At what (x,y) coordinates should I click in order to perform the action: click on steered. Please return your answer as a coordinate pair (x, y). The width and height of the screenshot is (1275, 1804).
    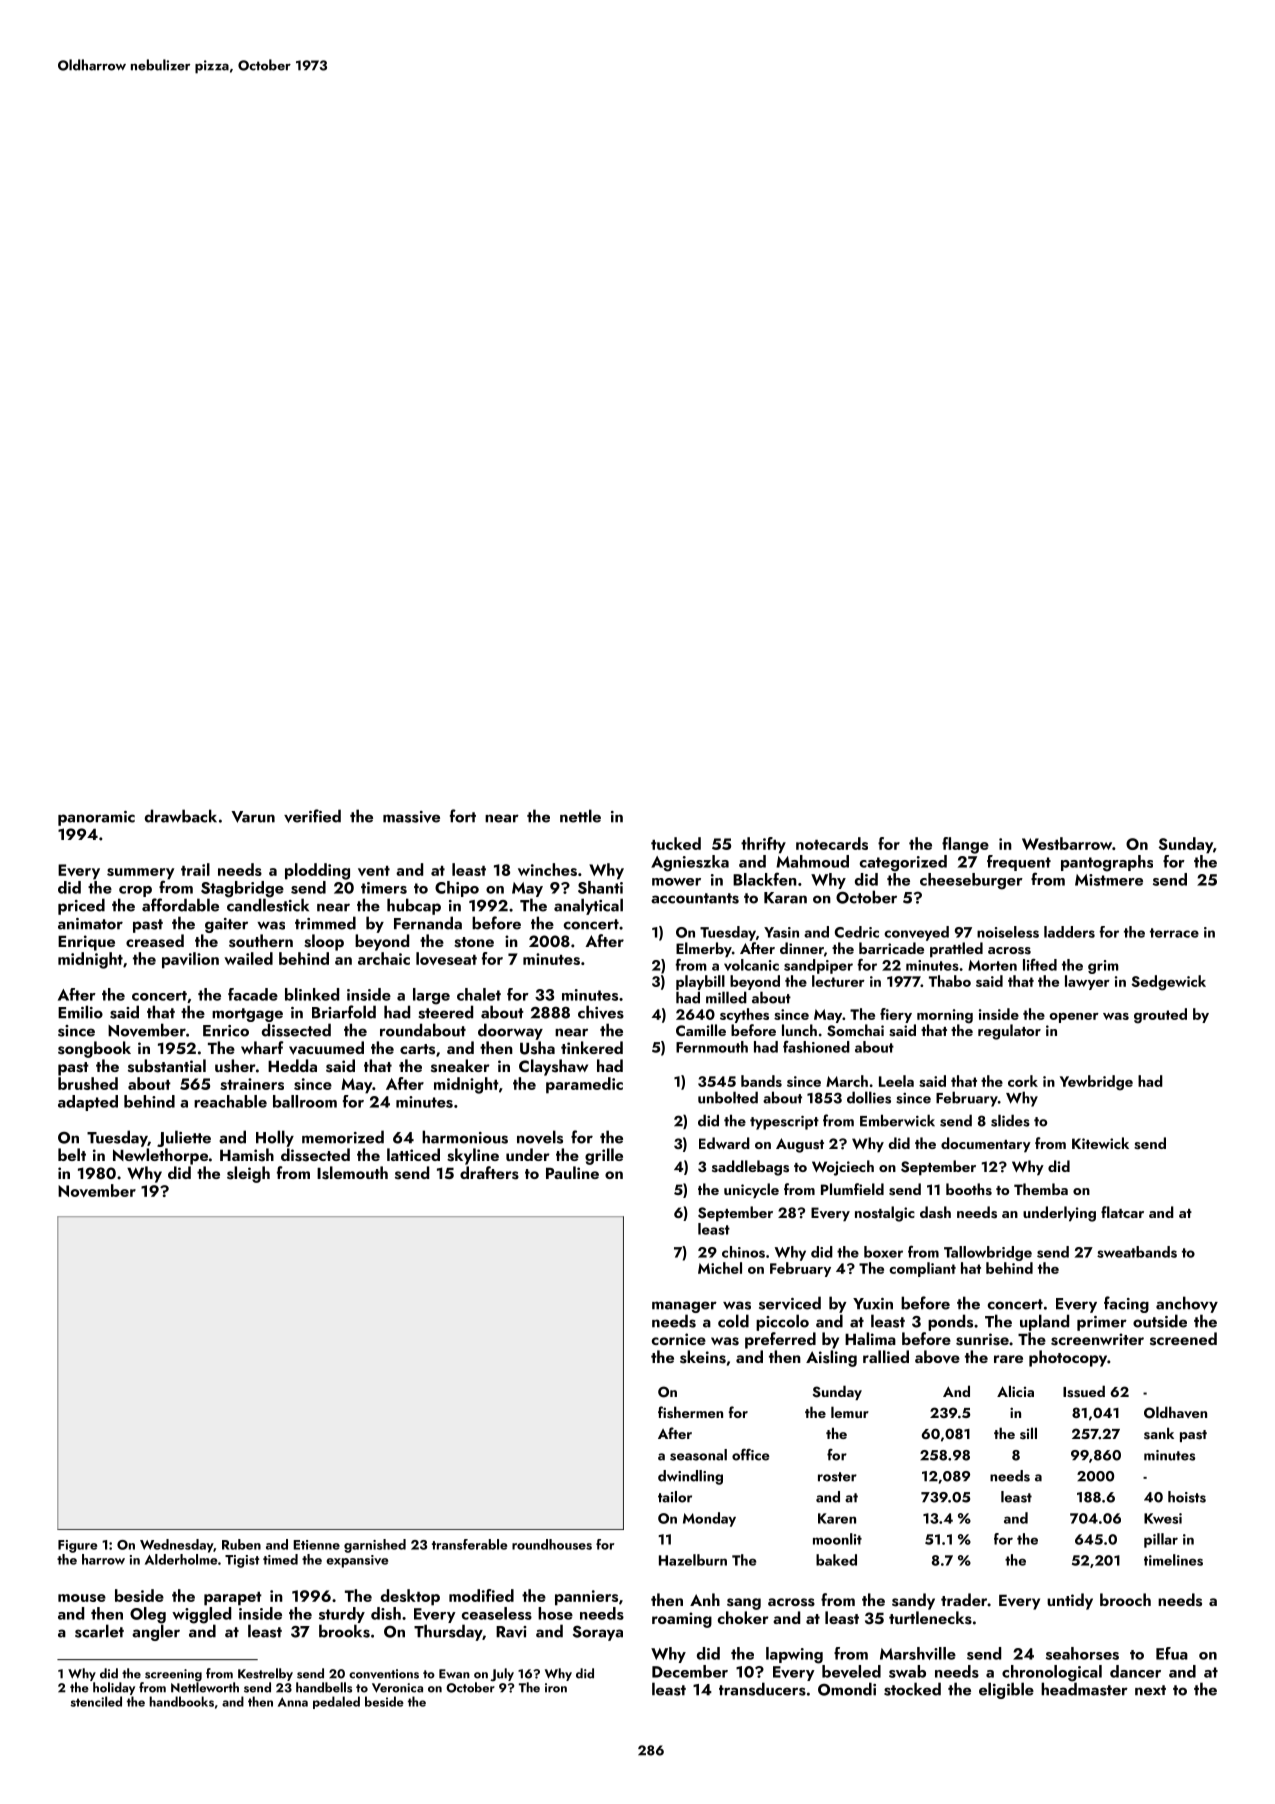
    Looking at the image, I should click on (445, 1012).
